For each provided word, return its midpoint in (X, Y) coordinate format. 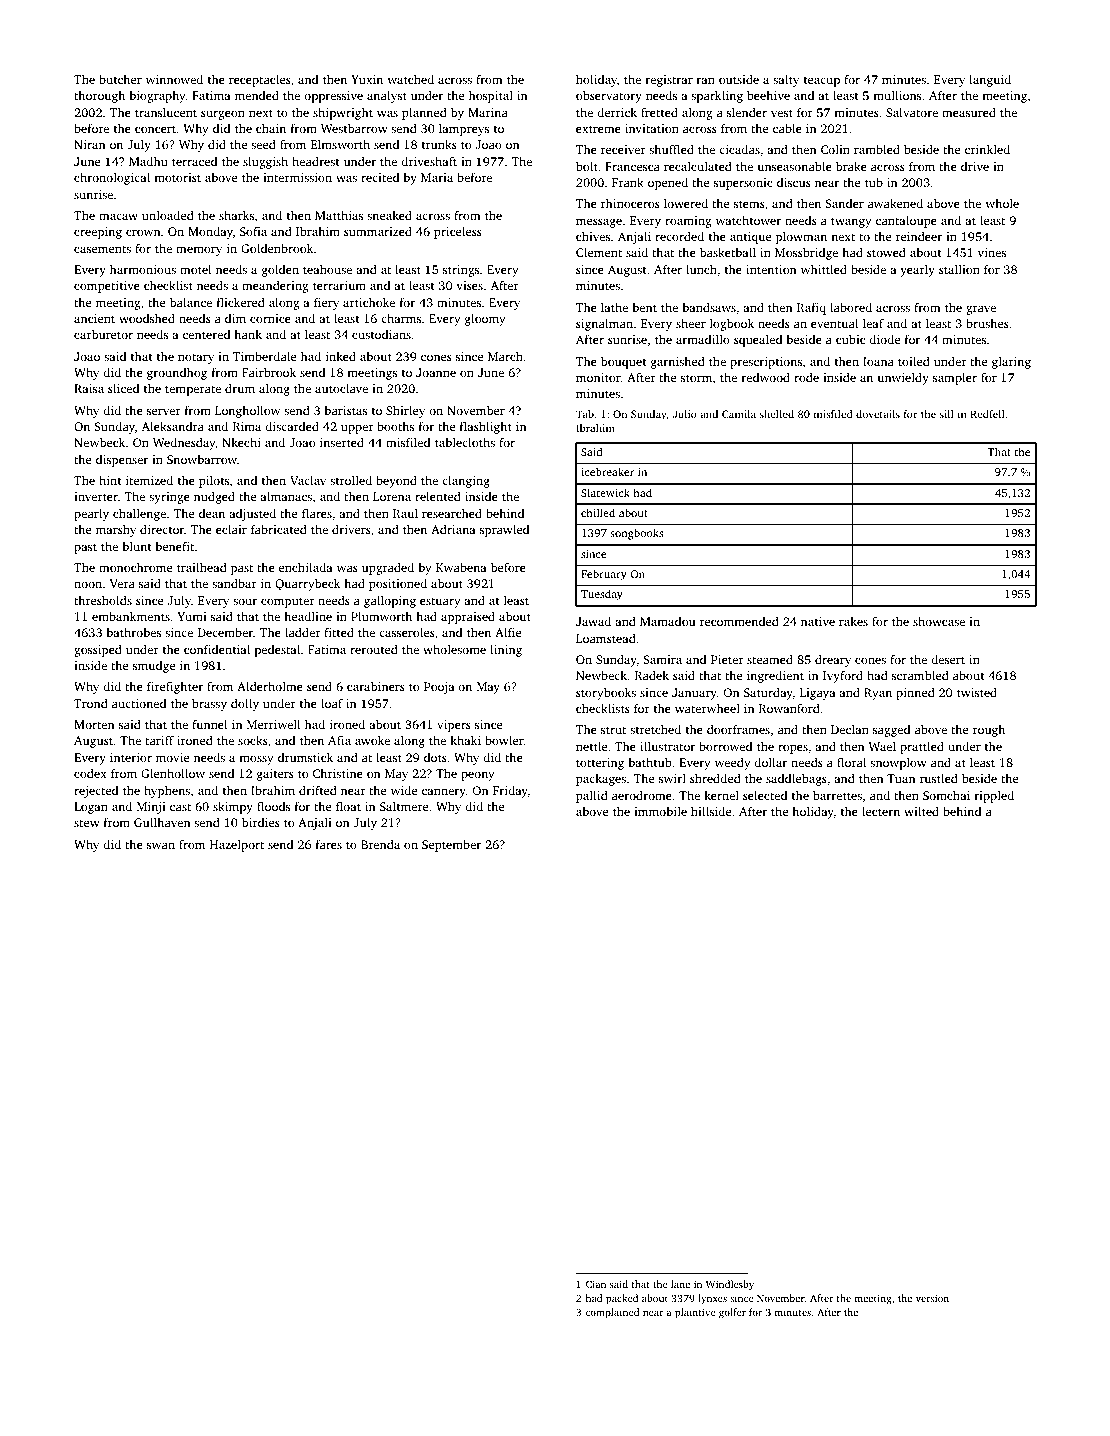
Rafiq (811, 308)
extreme (598, 129)
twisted (977, 692)
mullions (897, 95)
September (451, 846)
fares (329, 844)
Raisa (89, 388)
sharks (236, 215)
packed (622, 1299)
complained (612, 1313)
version (932, 1298)
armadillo (703, 339)
